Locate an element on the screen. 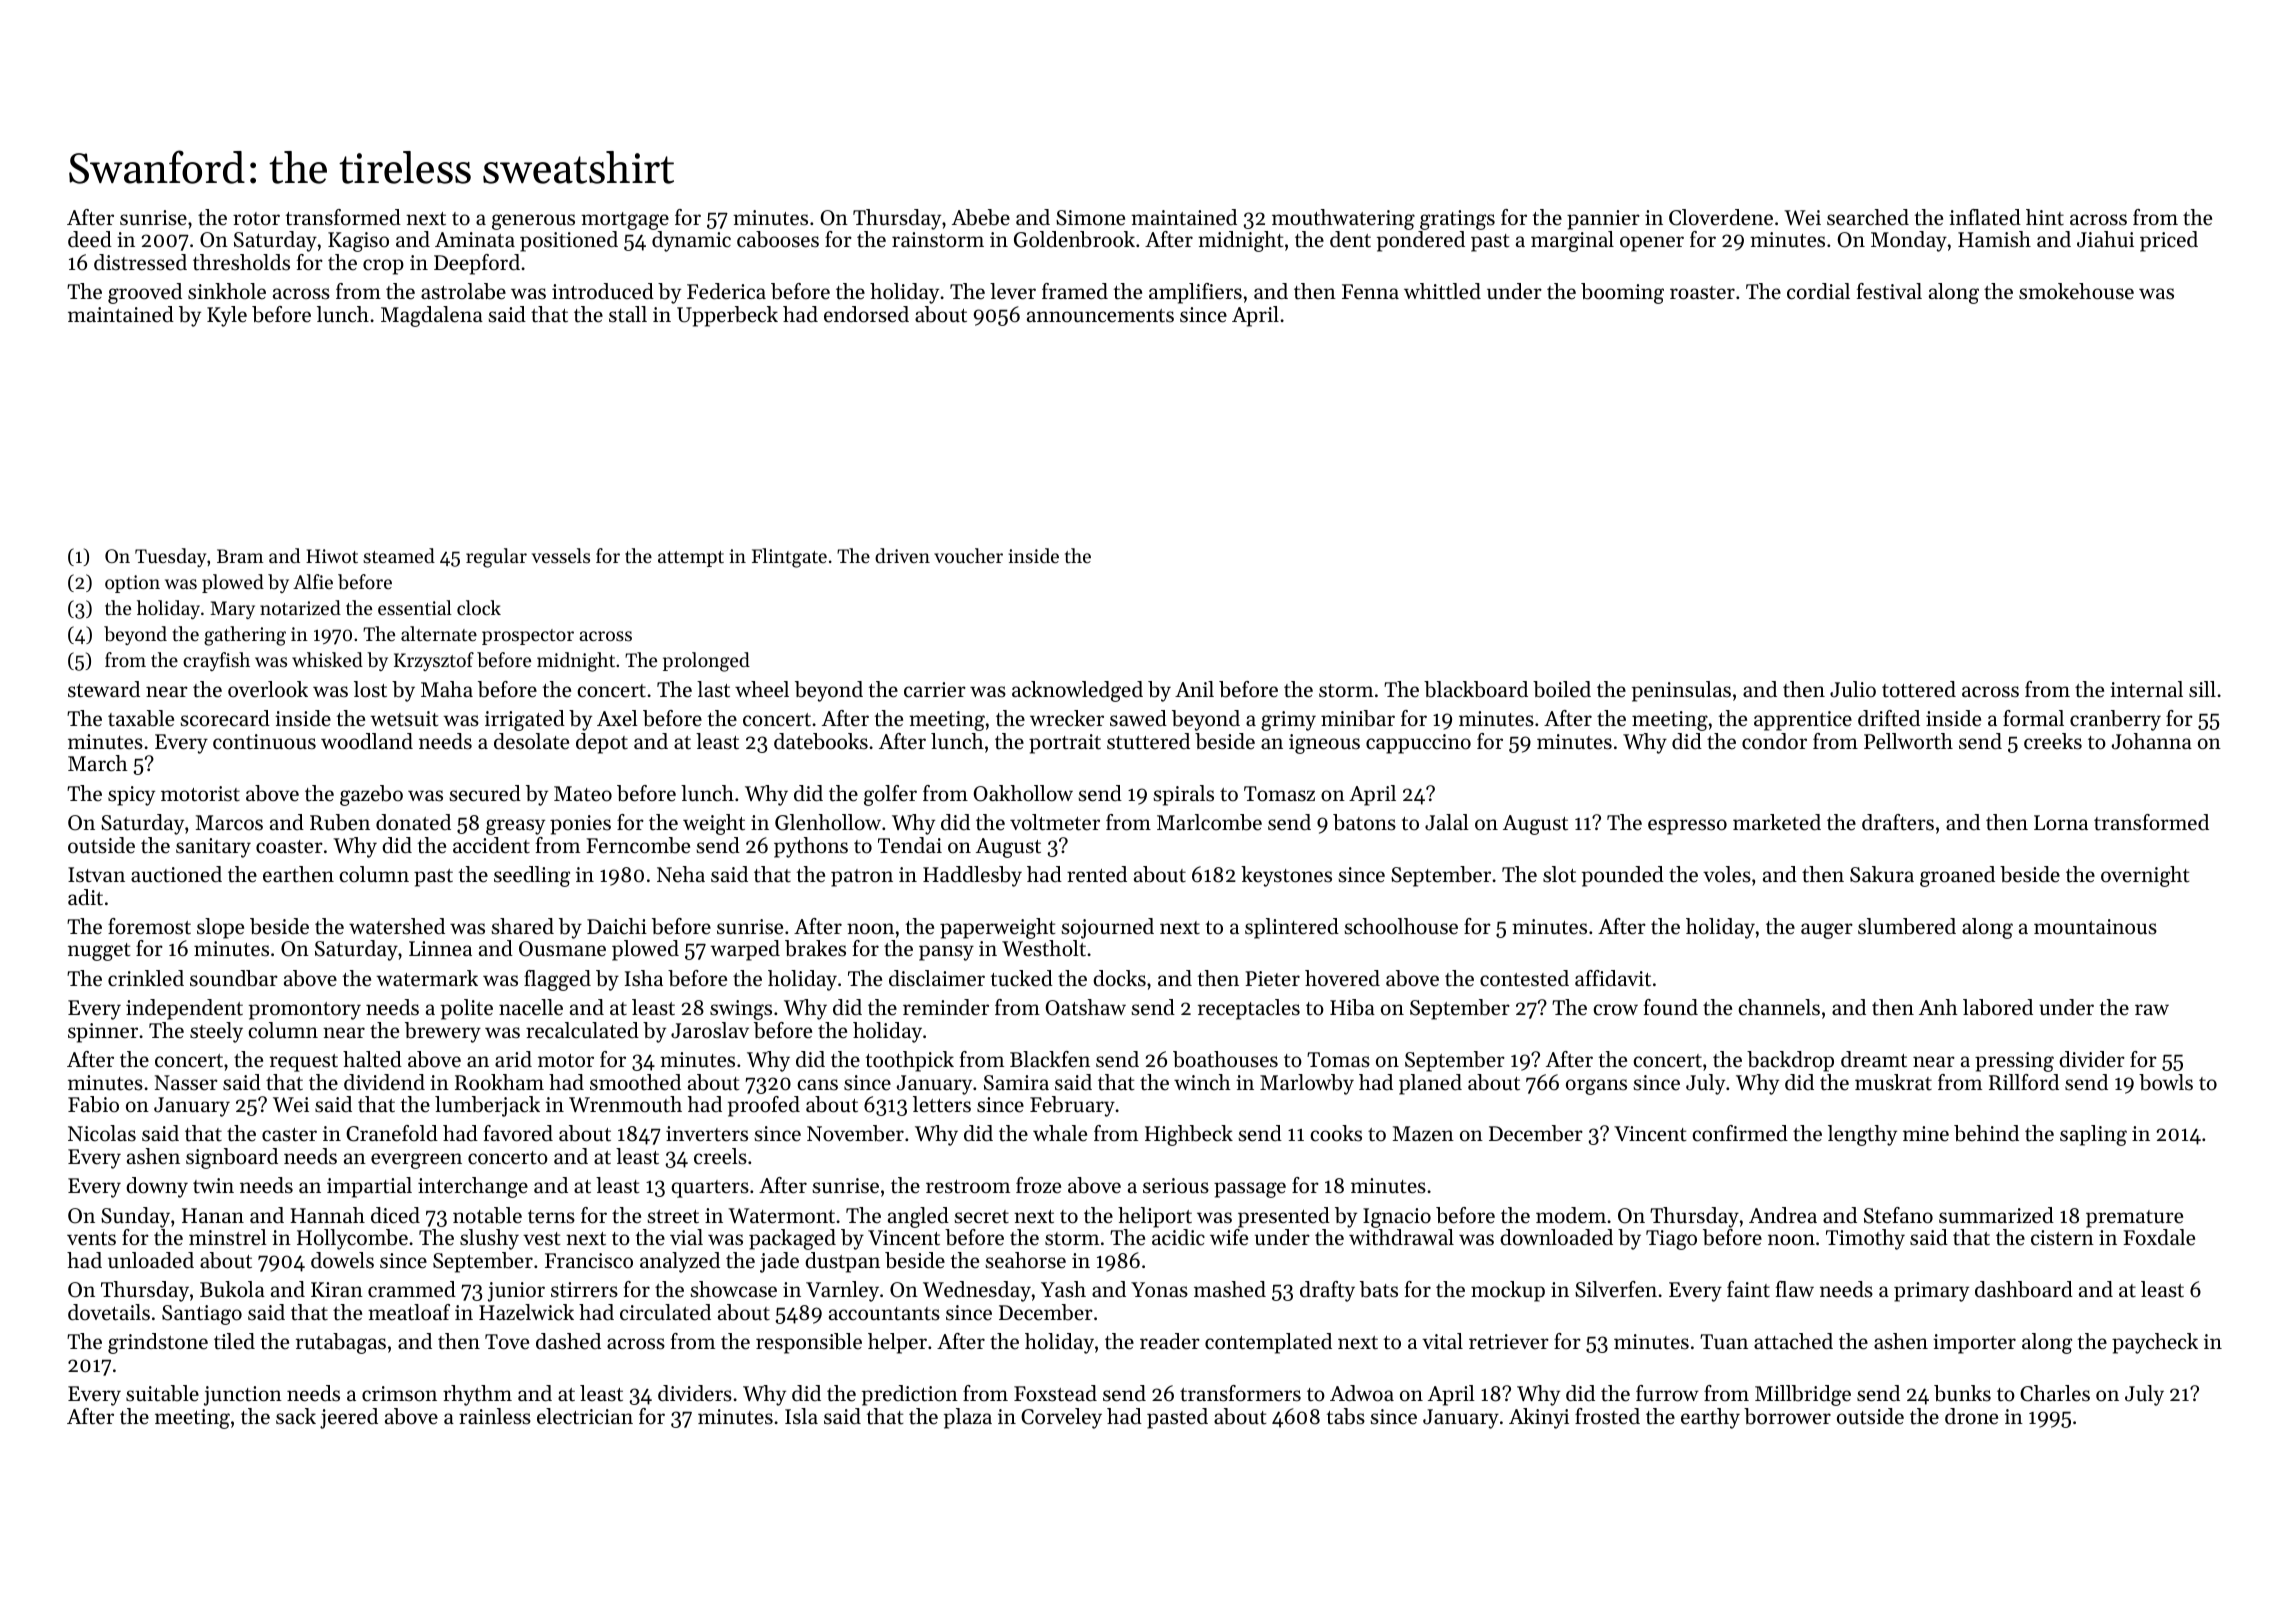 The width and height of the screenshot is (2292, 1620). Kyle is located at coordinates (227, 316).
